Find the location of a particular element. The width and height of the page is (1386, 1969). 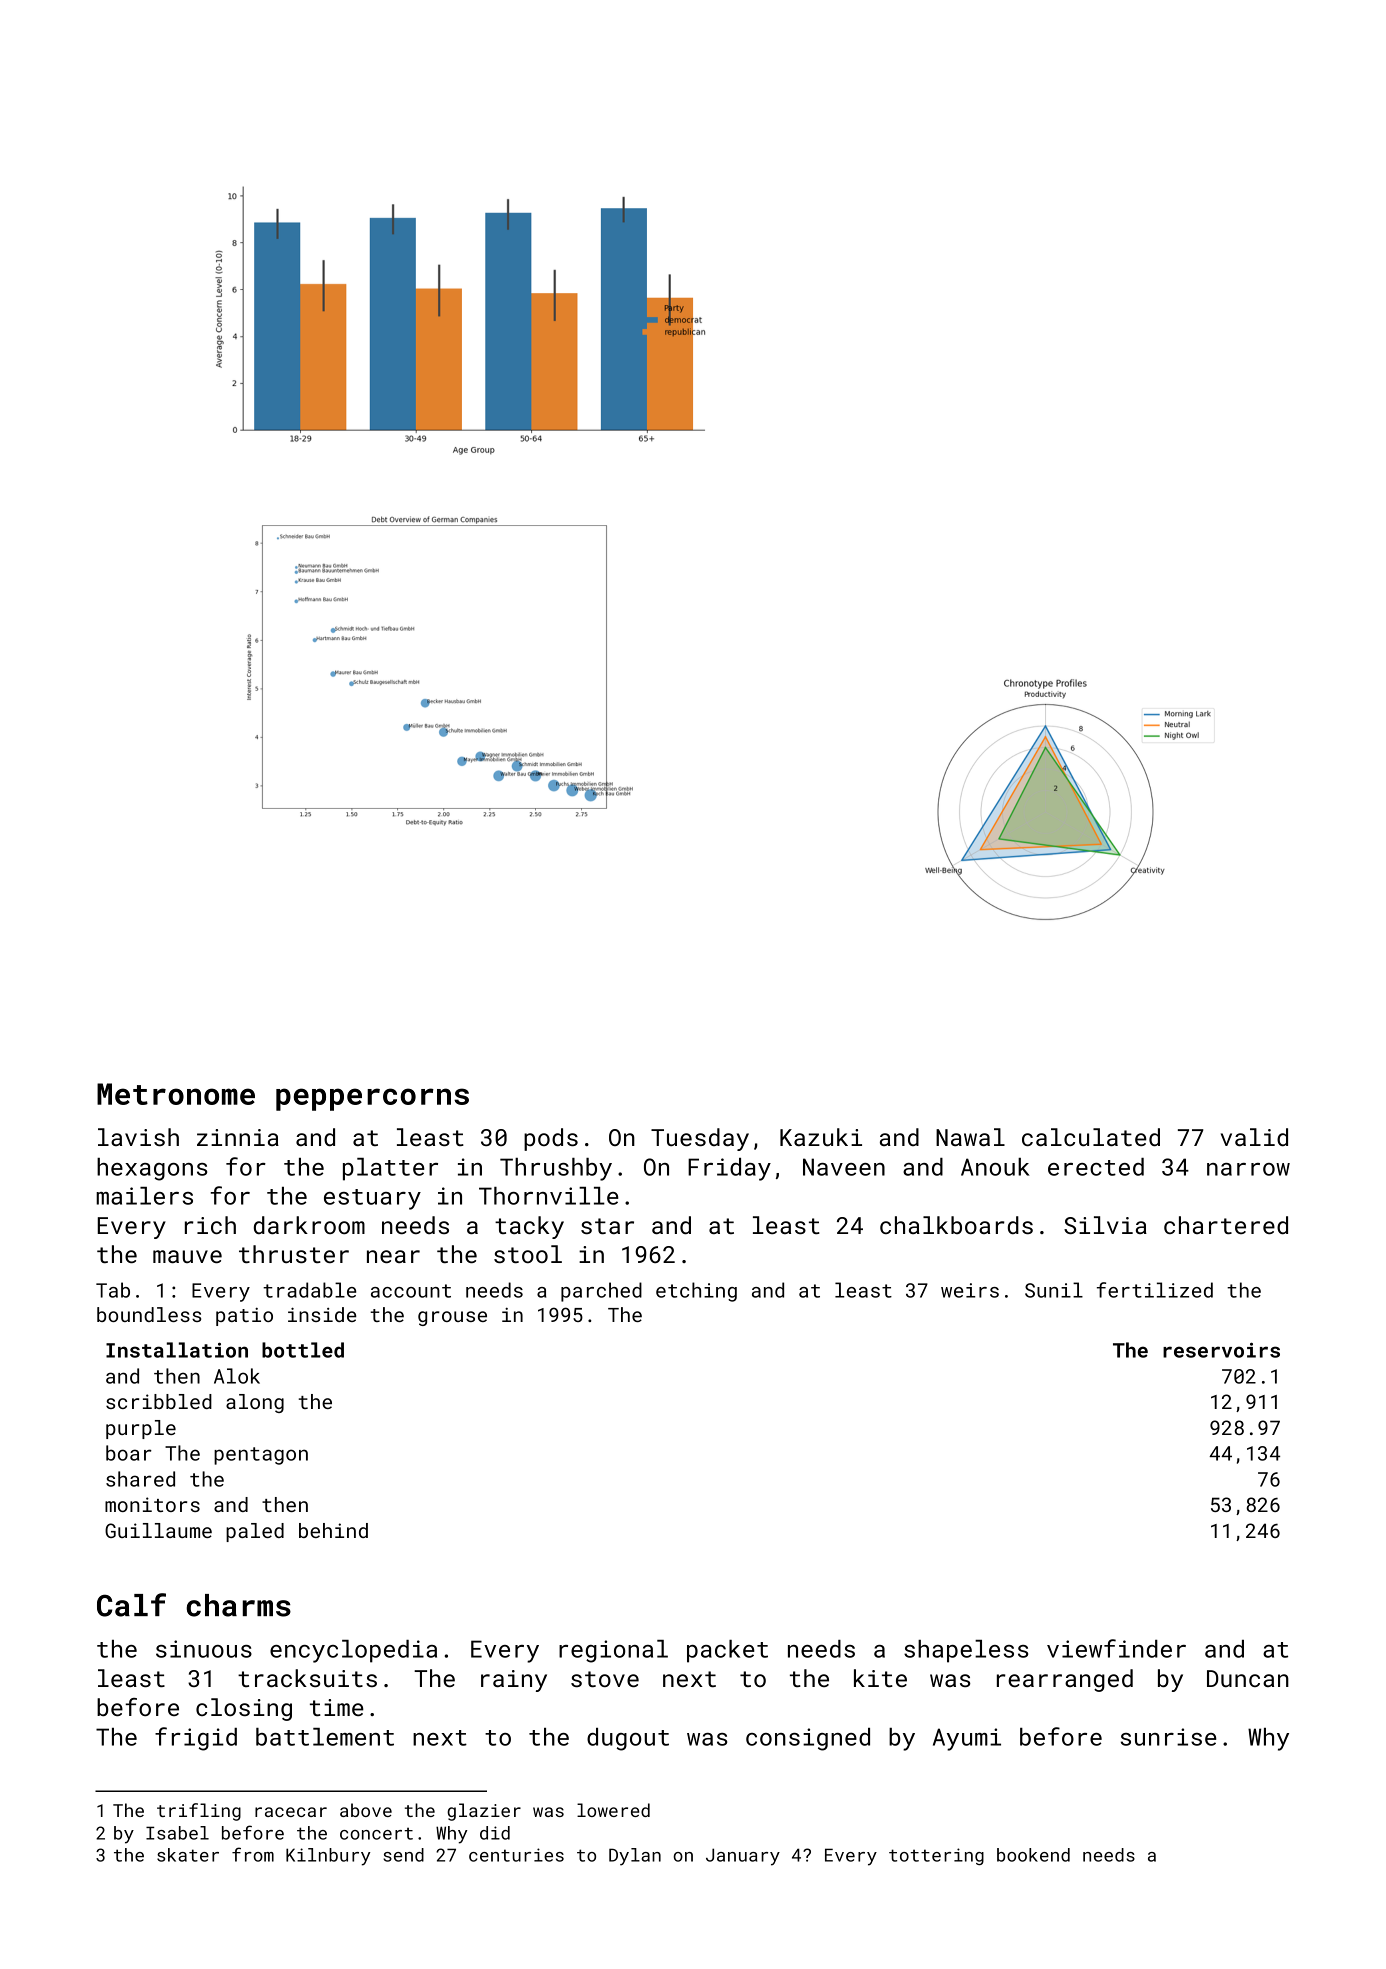

Kazuki is located at coordinates (821, 1137).
